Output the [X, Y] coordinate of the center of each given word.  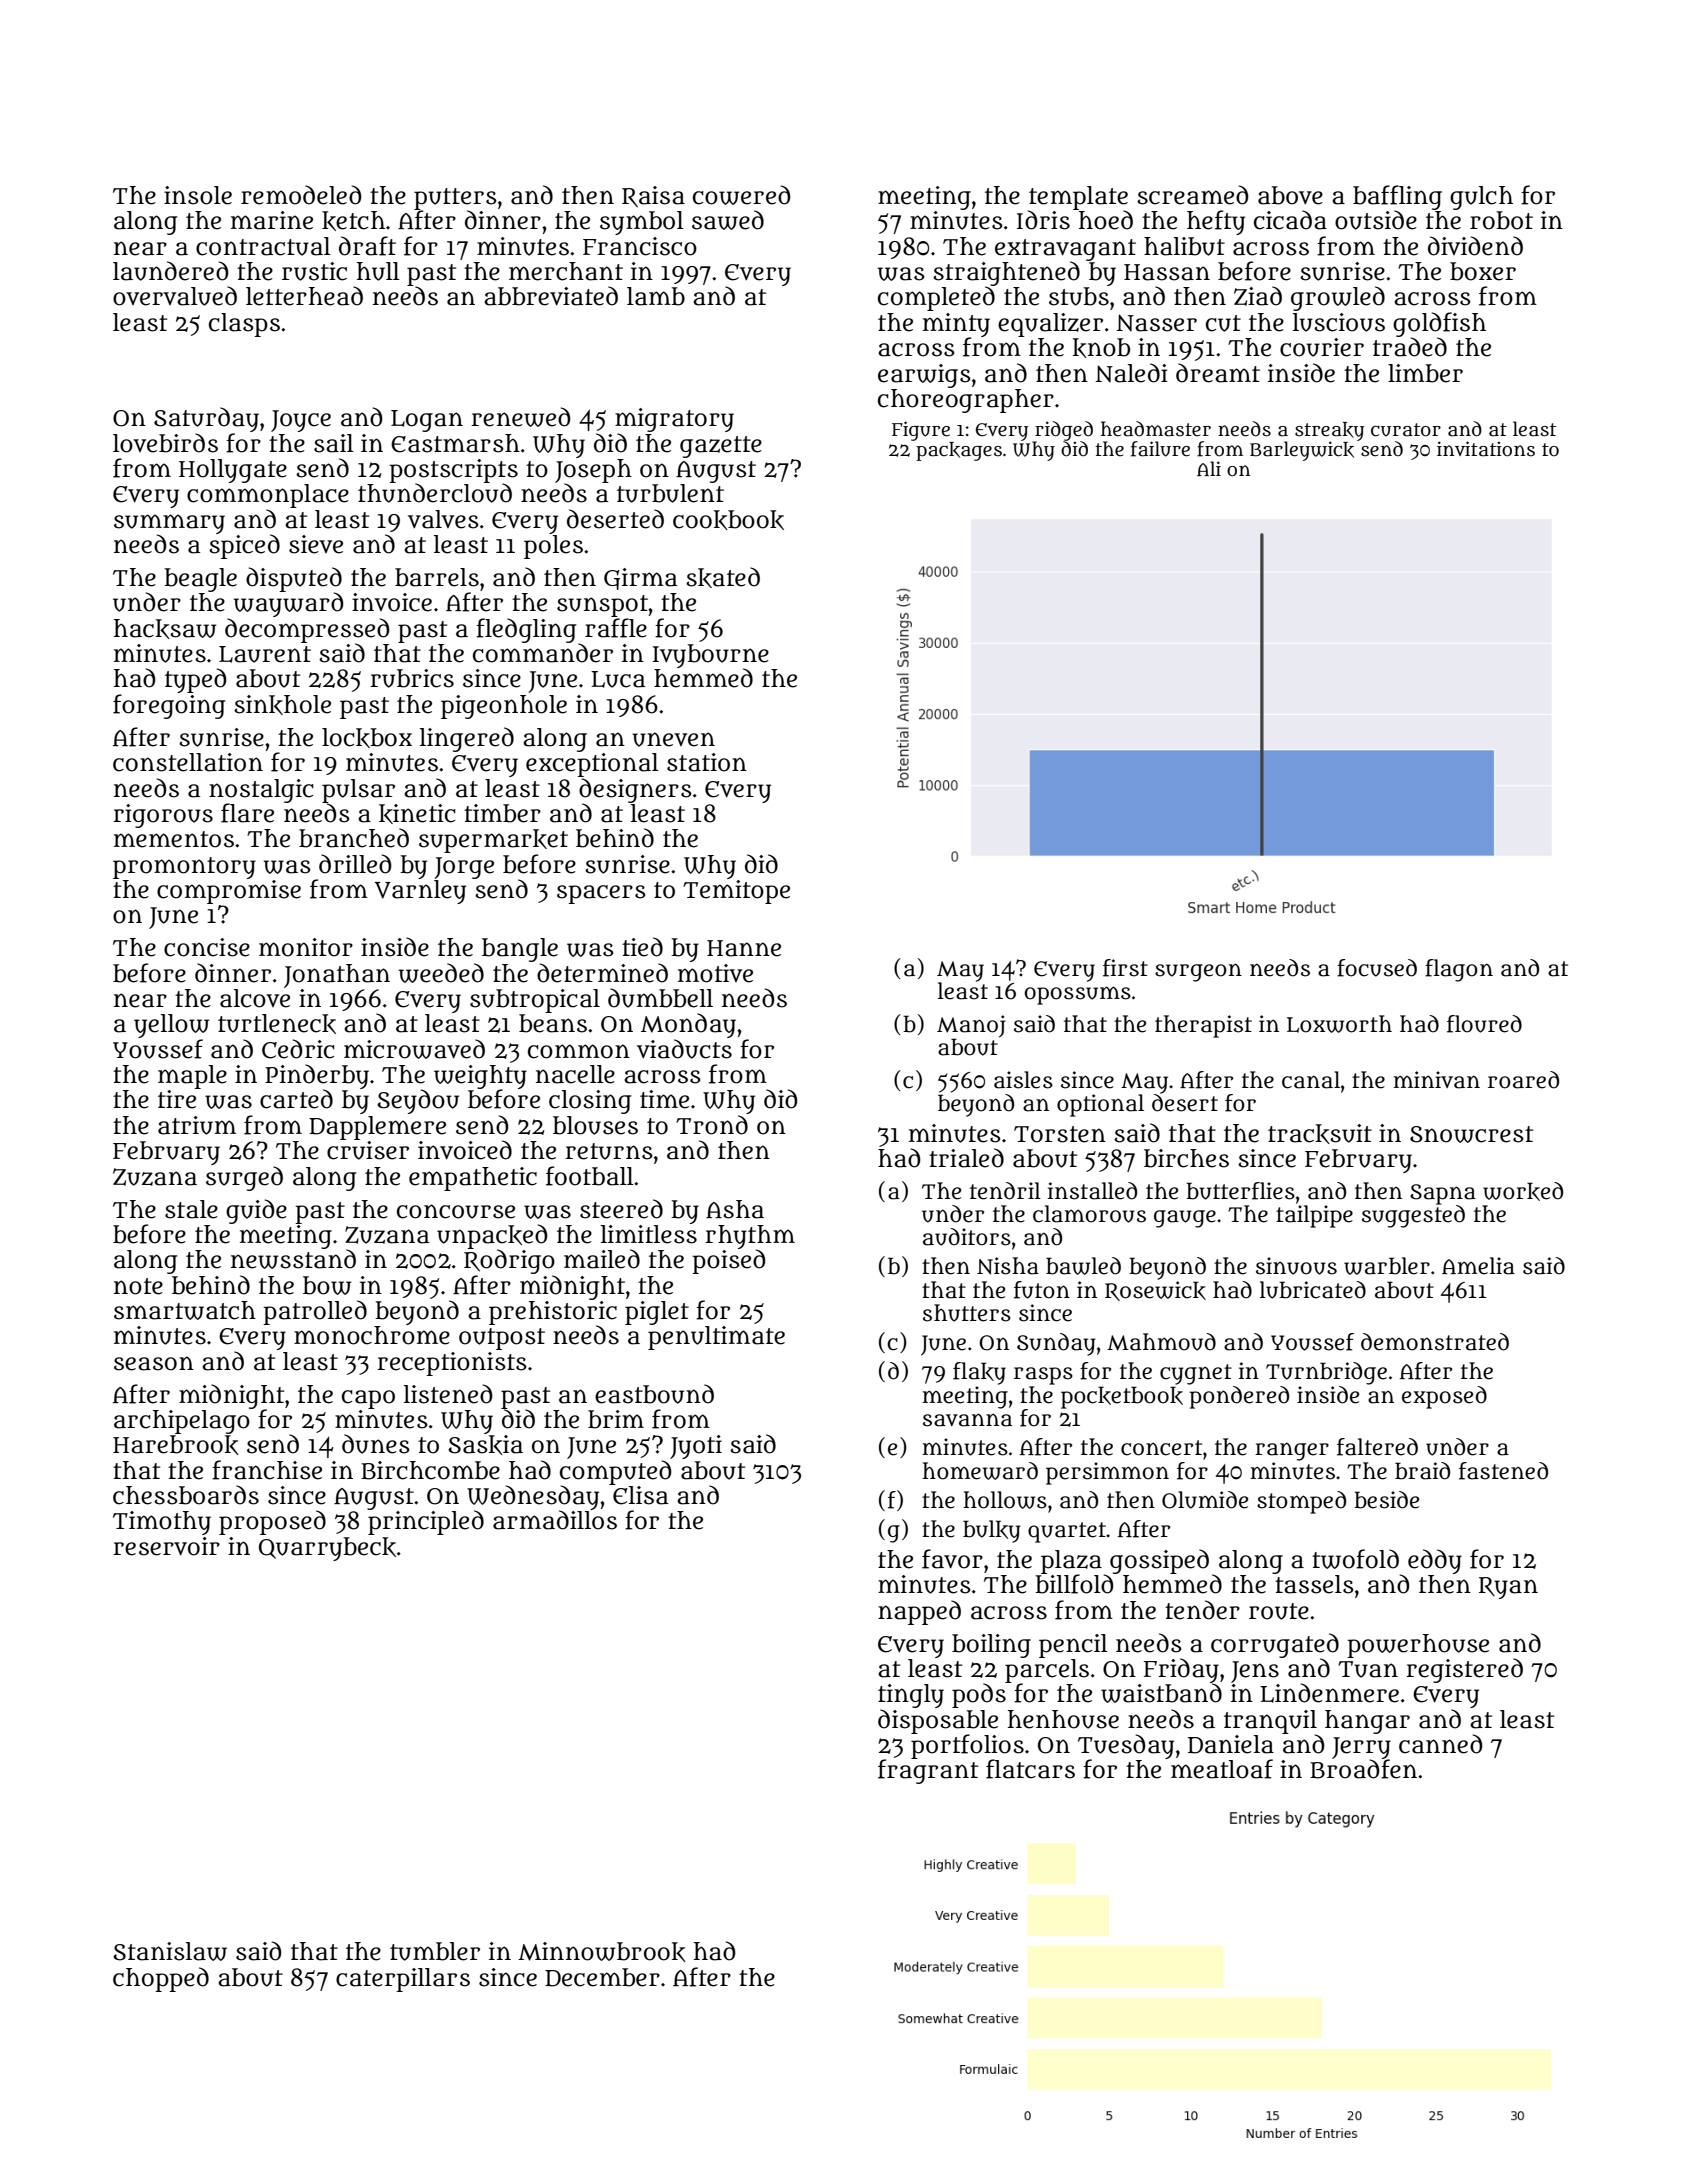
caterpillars [403, 1980]
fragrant [928, 1771]
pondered [1239, 1397]
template [1078, 198]
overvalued [175, 296]
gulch [1481, 198]
